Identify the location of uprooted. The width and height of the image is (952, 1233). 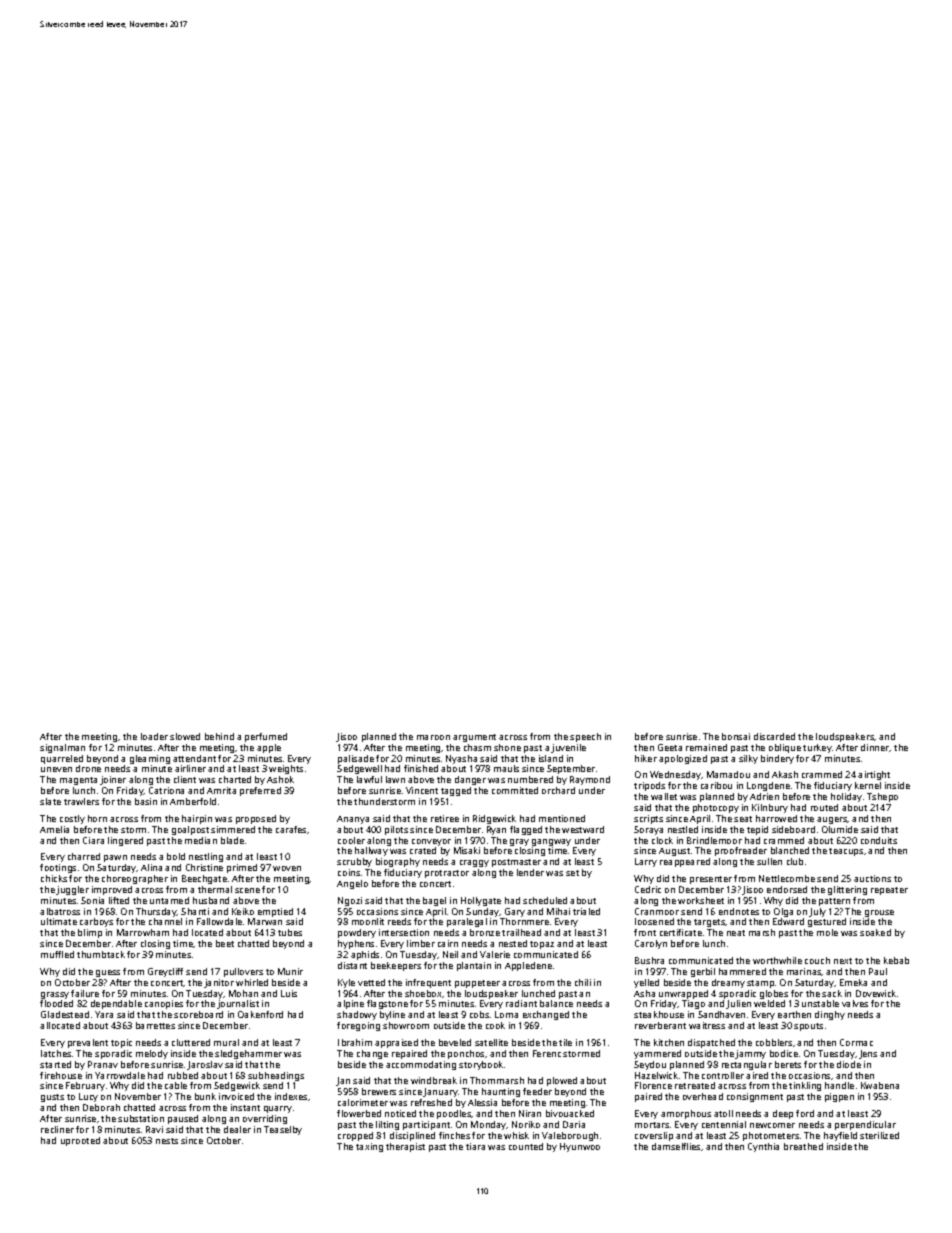
(80, 1141).
